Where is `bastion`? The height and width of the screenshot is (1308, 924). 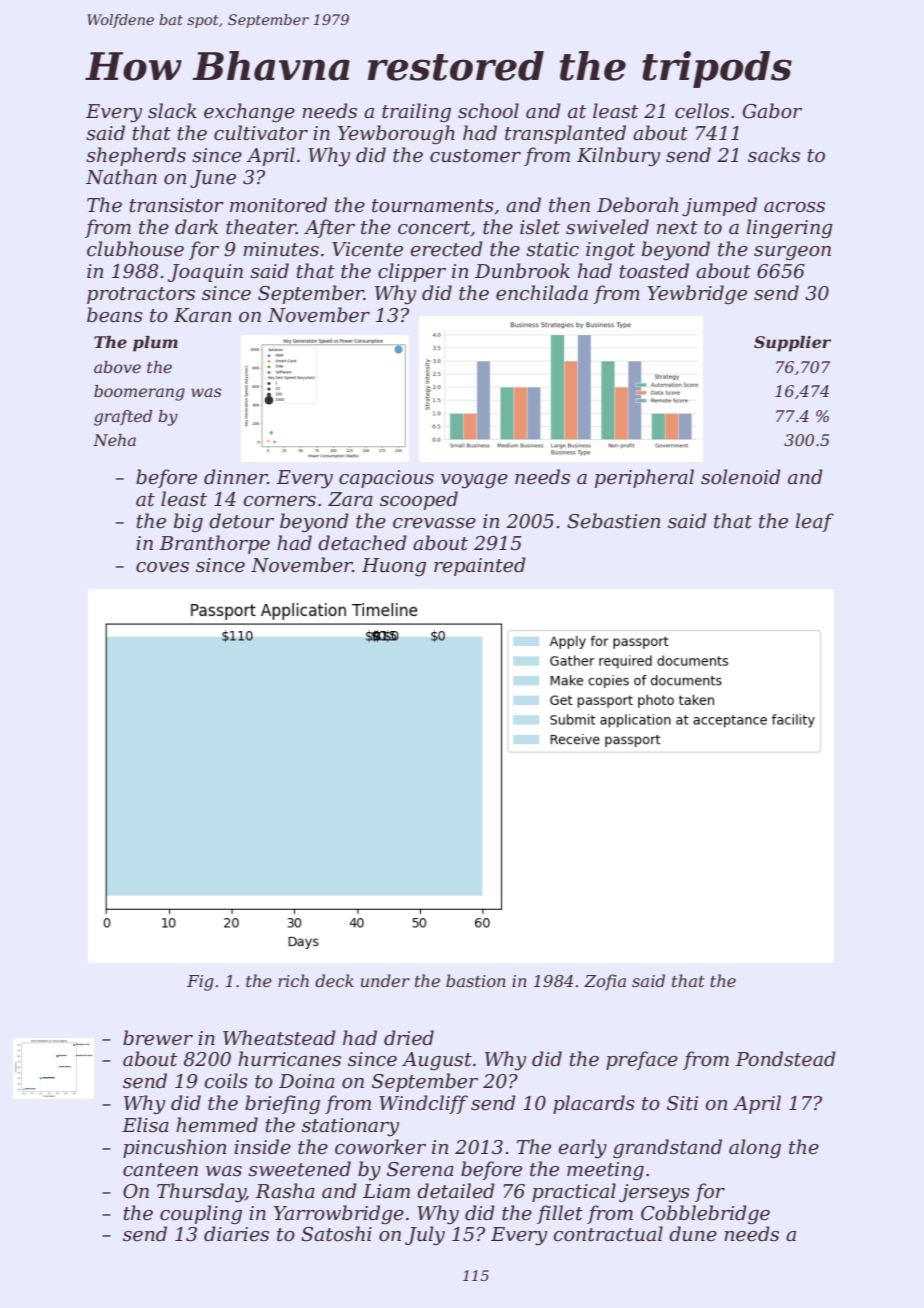 bastion is located at coordinates (476, 980).
